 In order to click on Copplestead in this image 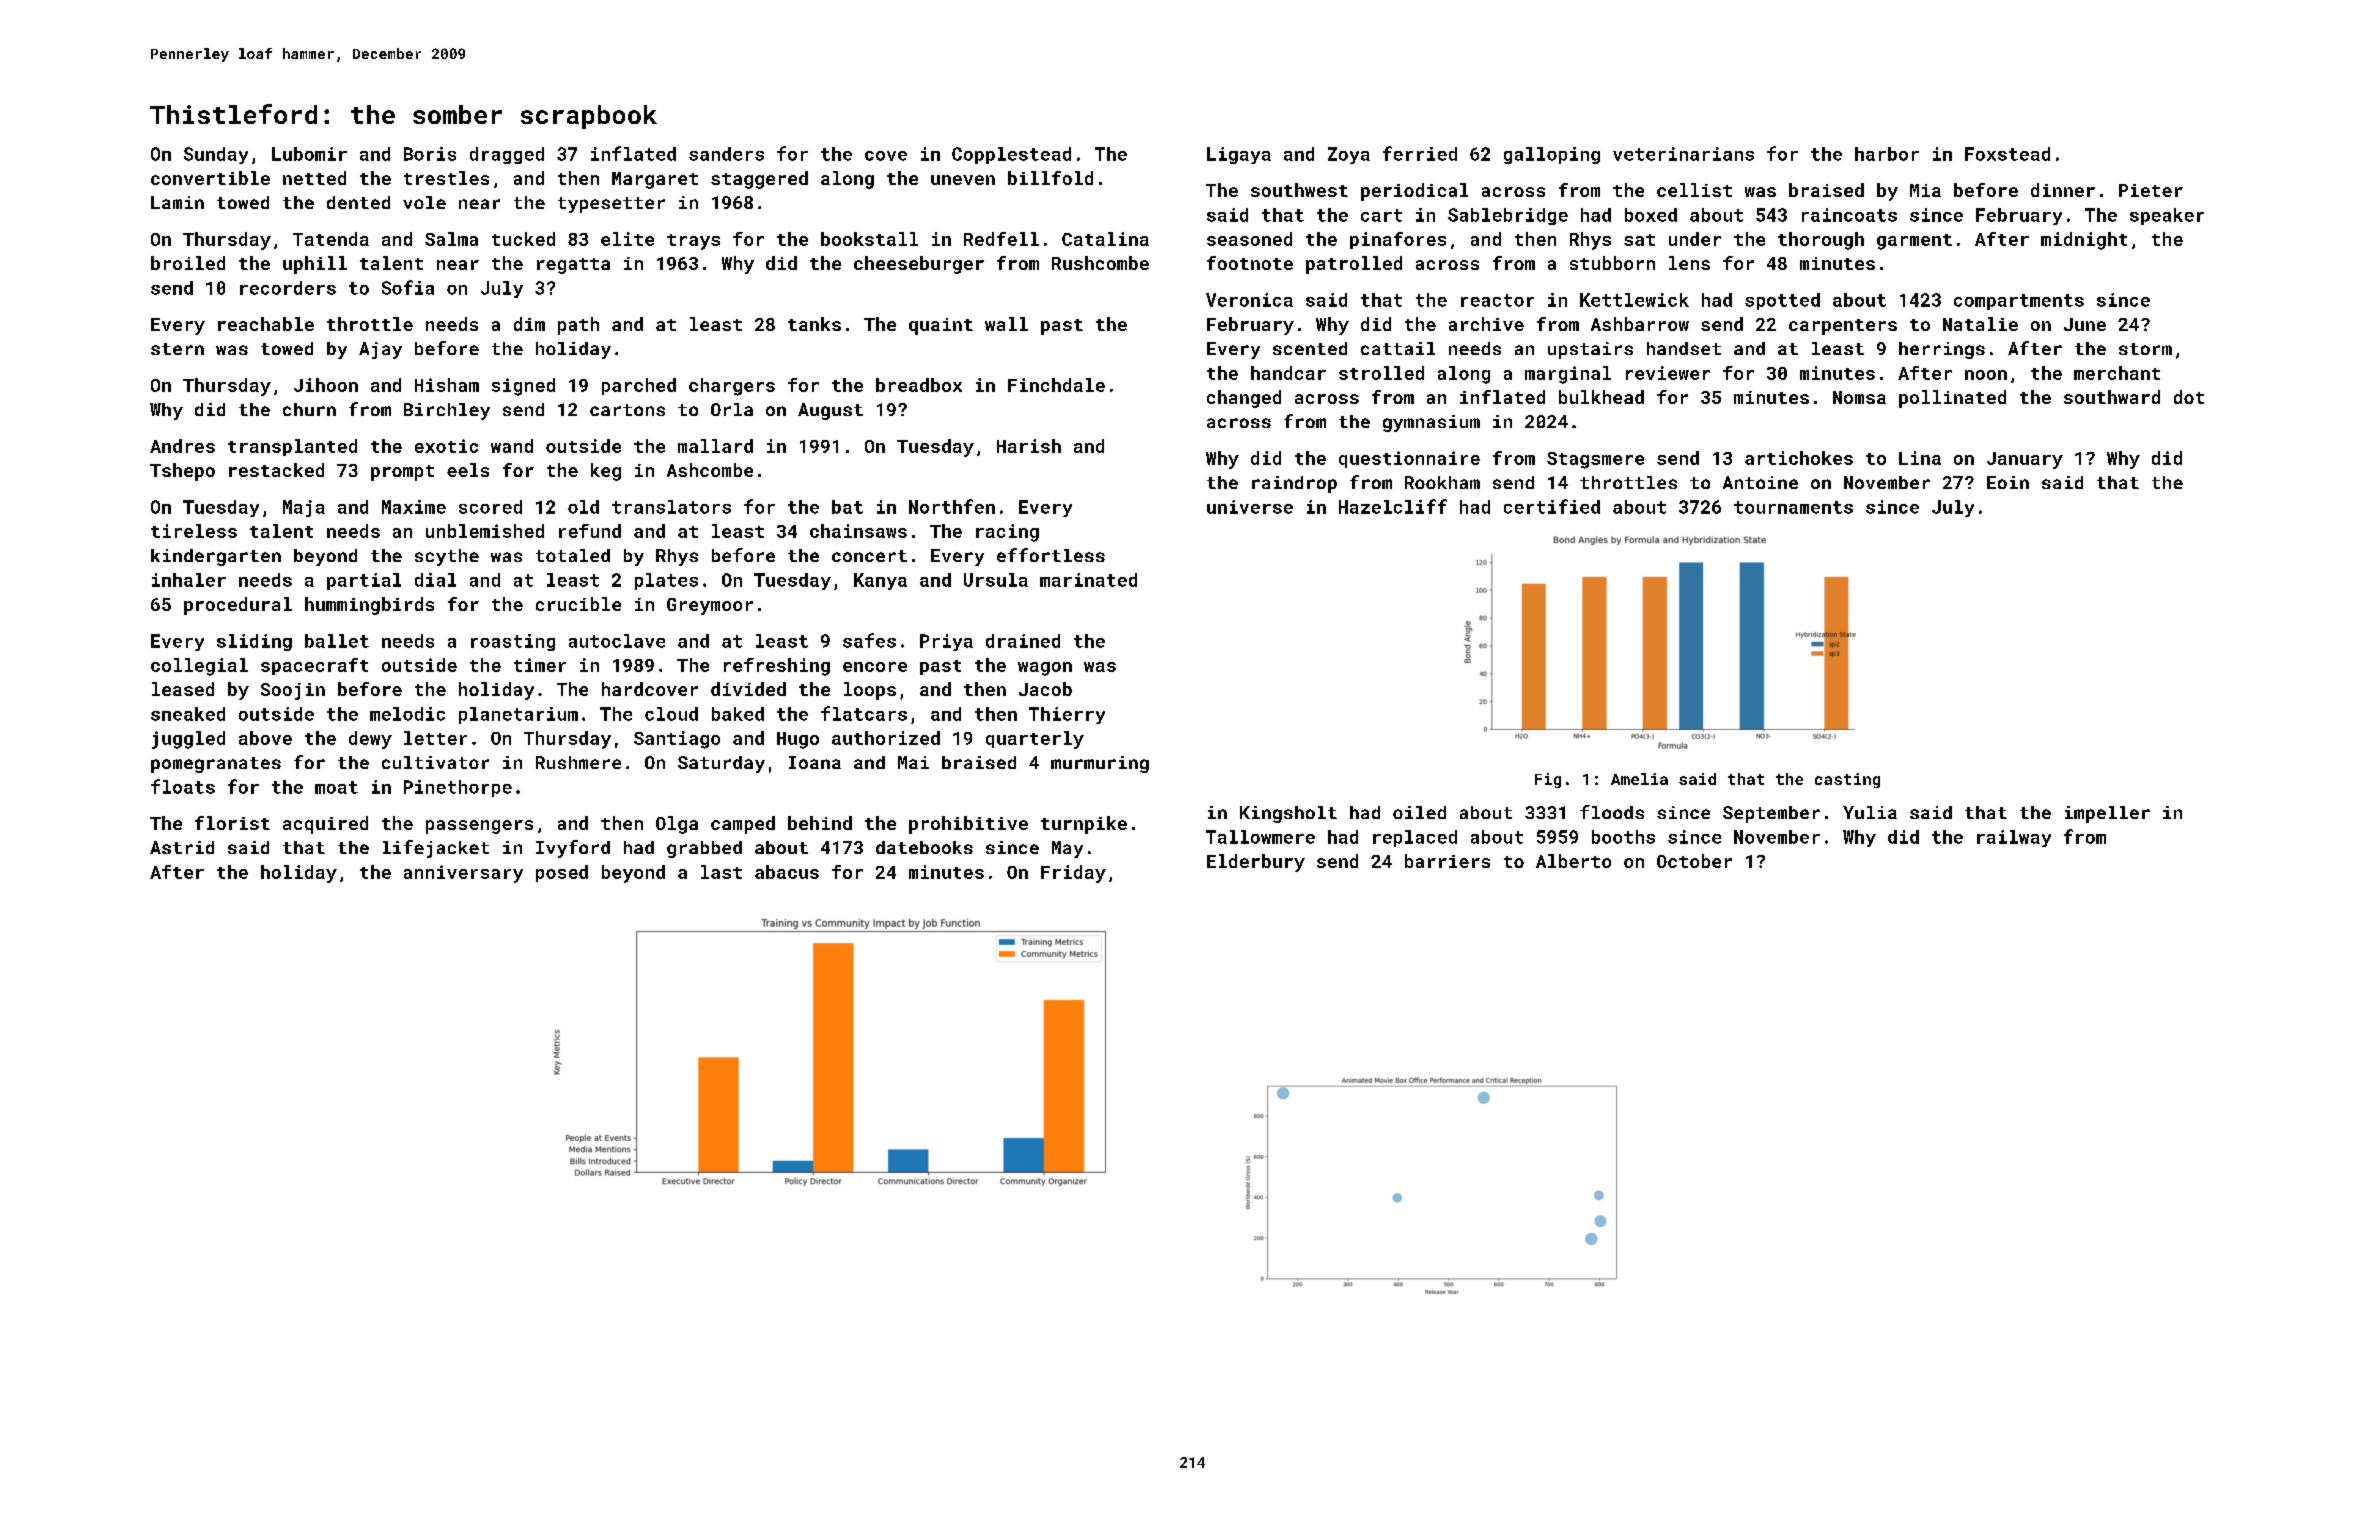, I will do `click(1011, 155)`.
